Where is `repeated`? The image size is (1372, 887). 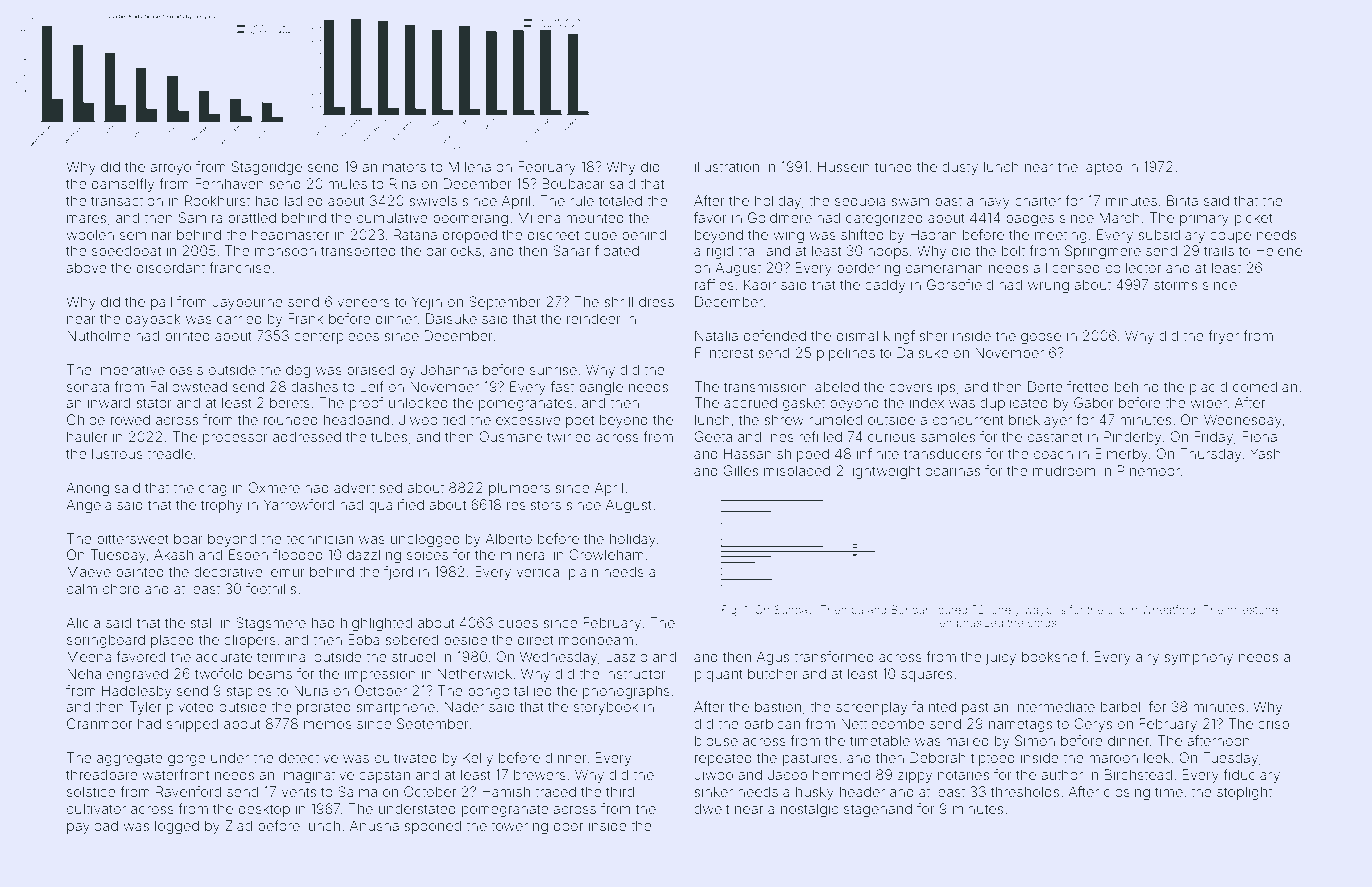 repeated is located at coordinates (723, 759).
